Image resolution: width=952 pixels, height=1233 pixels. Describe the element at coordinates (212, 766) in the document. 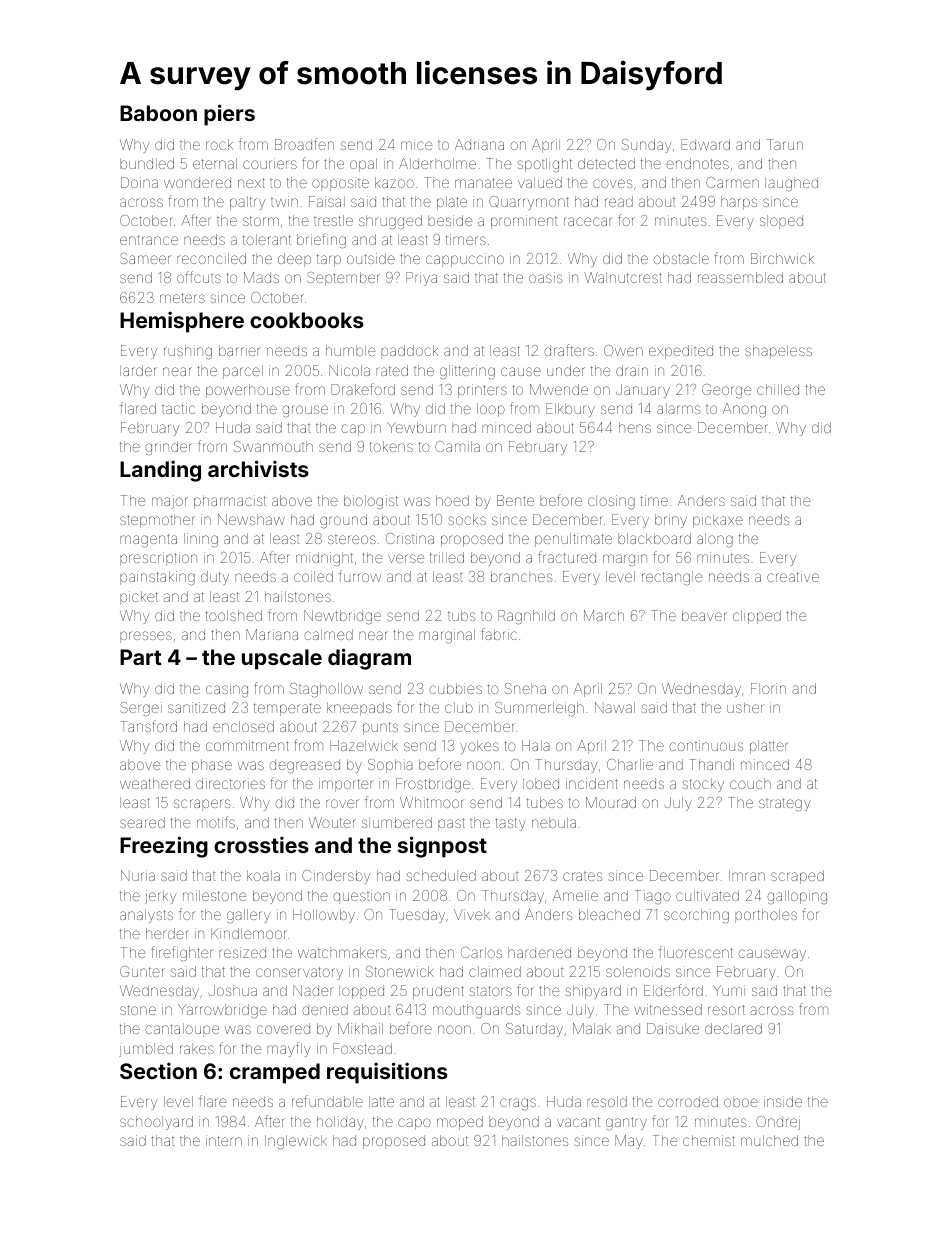

I see `phase` at that location.
